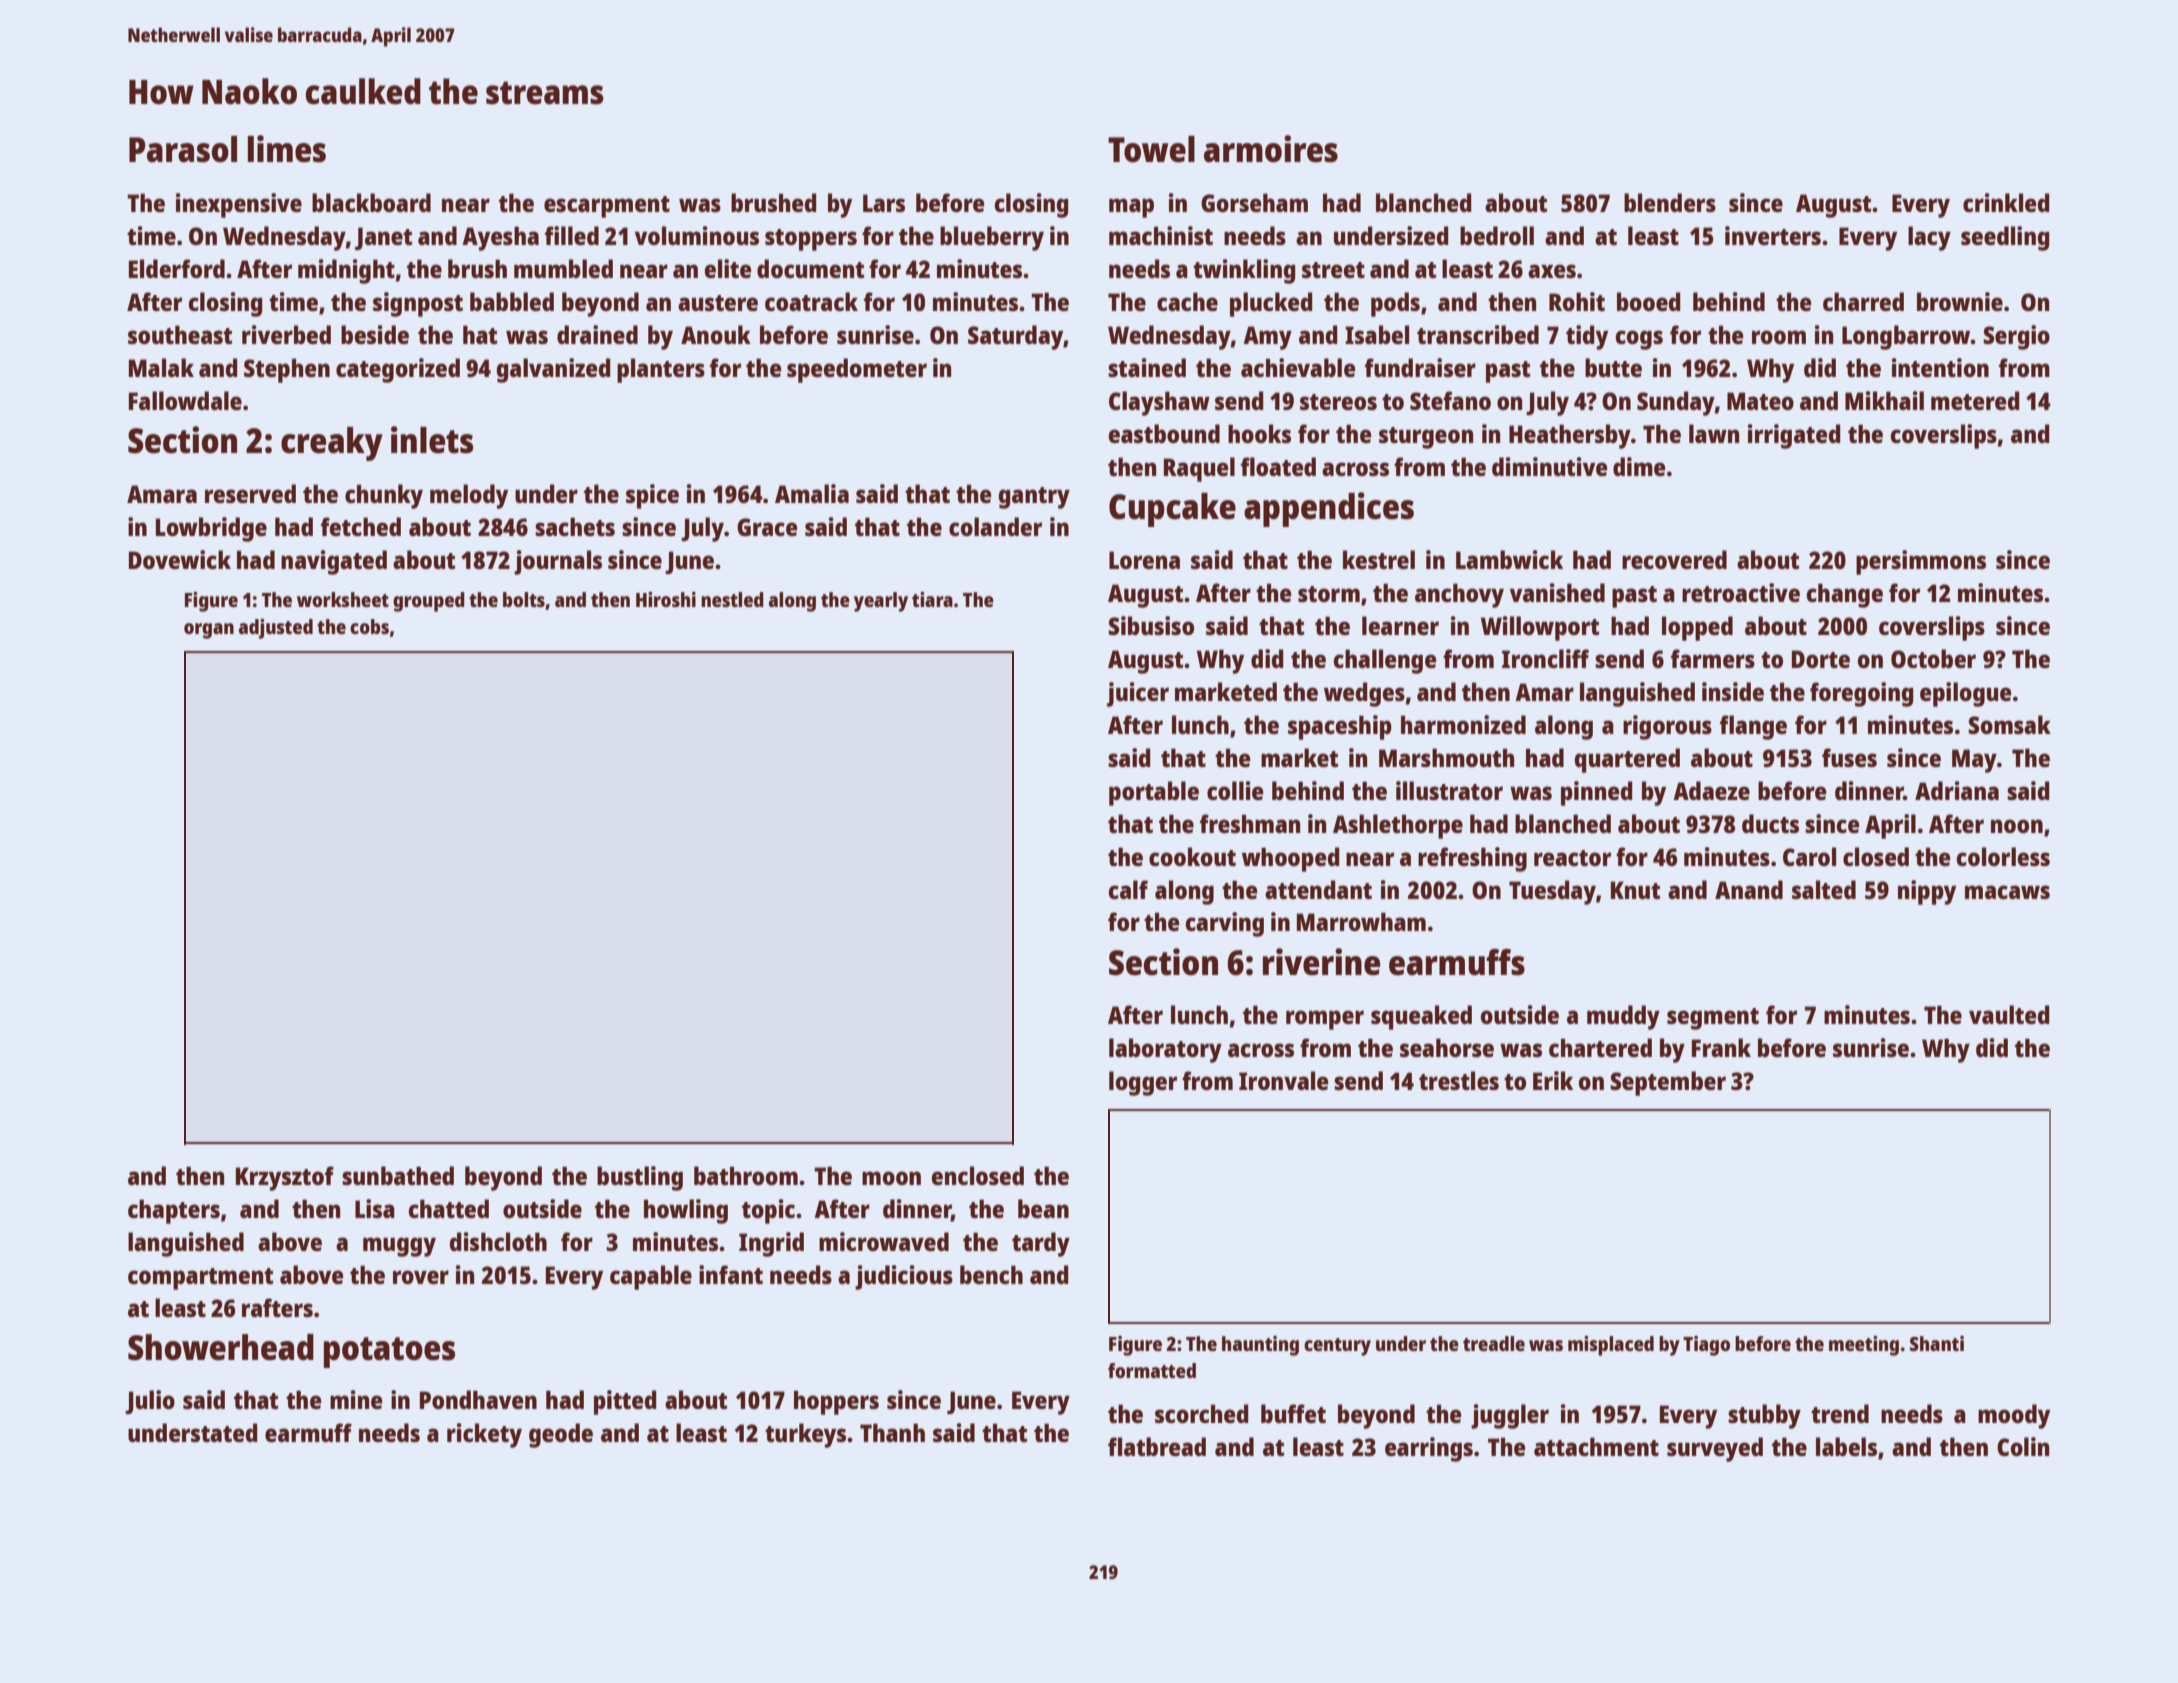  Describe the element at coordinates (369, 626) in the image. I see `cobs` at that location.
